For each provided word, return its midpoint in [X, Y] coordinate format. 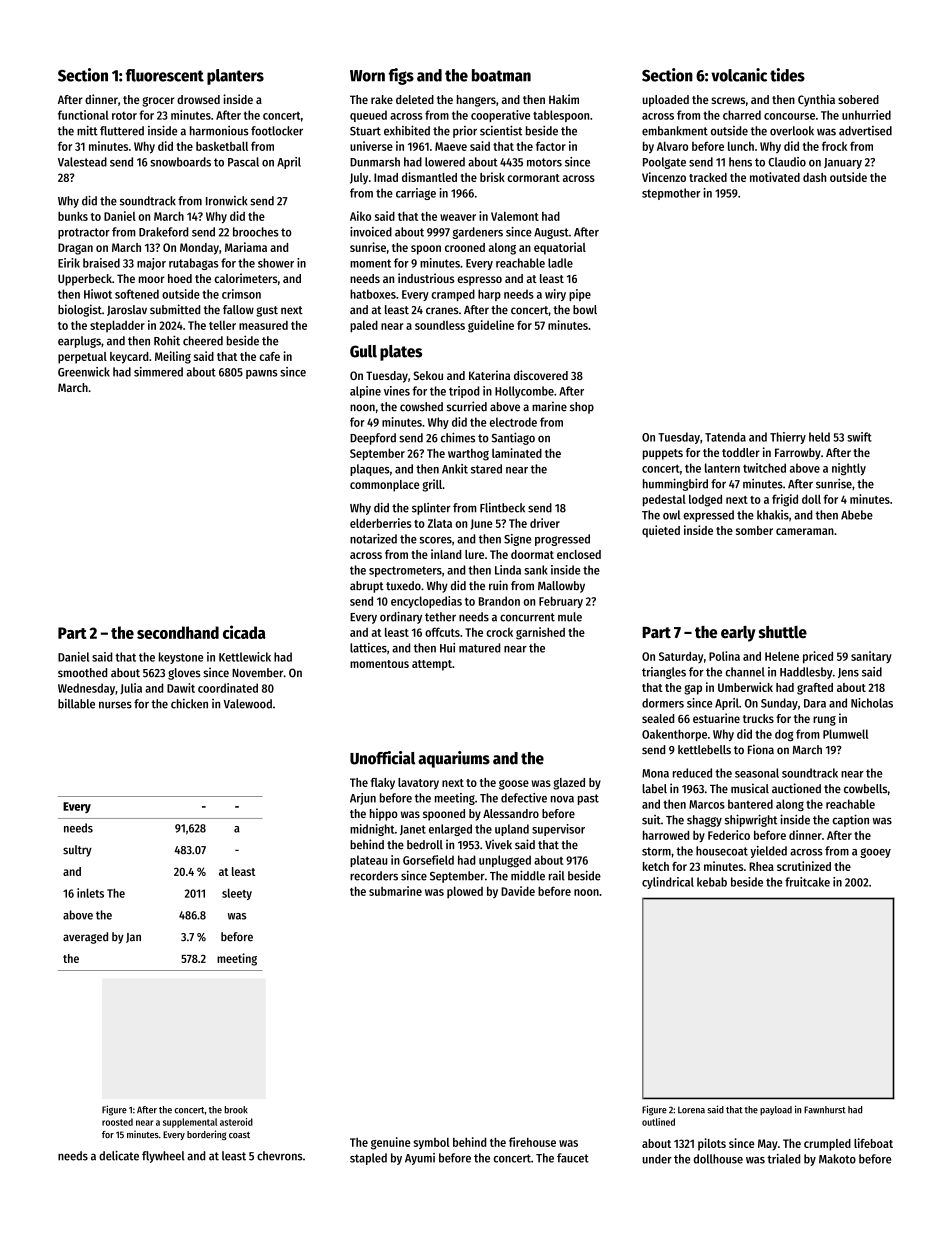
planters [235, 77]
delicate [119, 1155]
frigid [785, 500]
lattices [368, 648]
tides [787, 75]
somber [754, 530]
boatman [501, 75]
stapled [368, 1159]
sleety [237, 894]
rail [557, 876]
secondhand [178, 632]
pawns [262, 374]
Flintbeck [502, 508]
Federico [729, 835]
